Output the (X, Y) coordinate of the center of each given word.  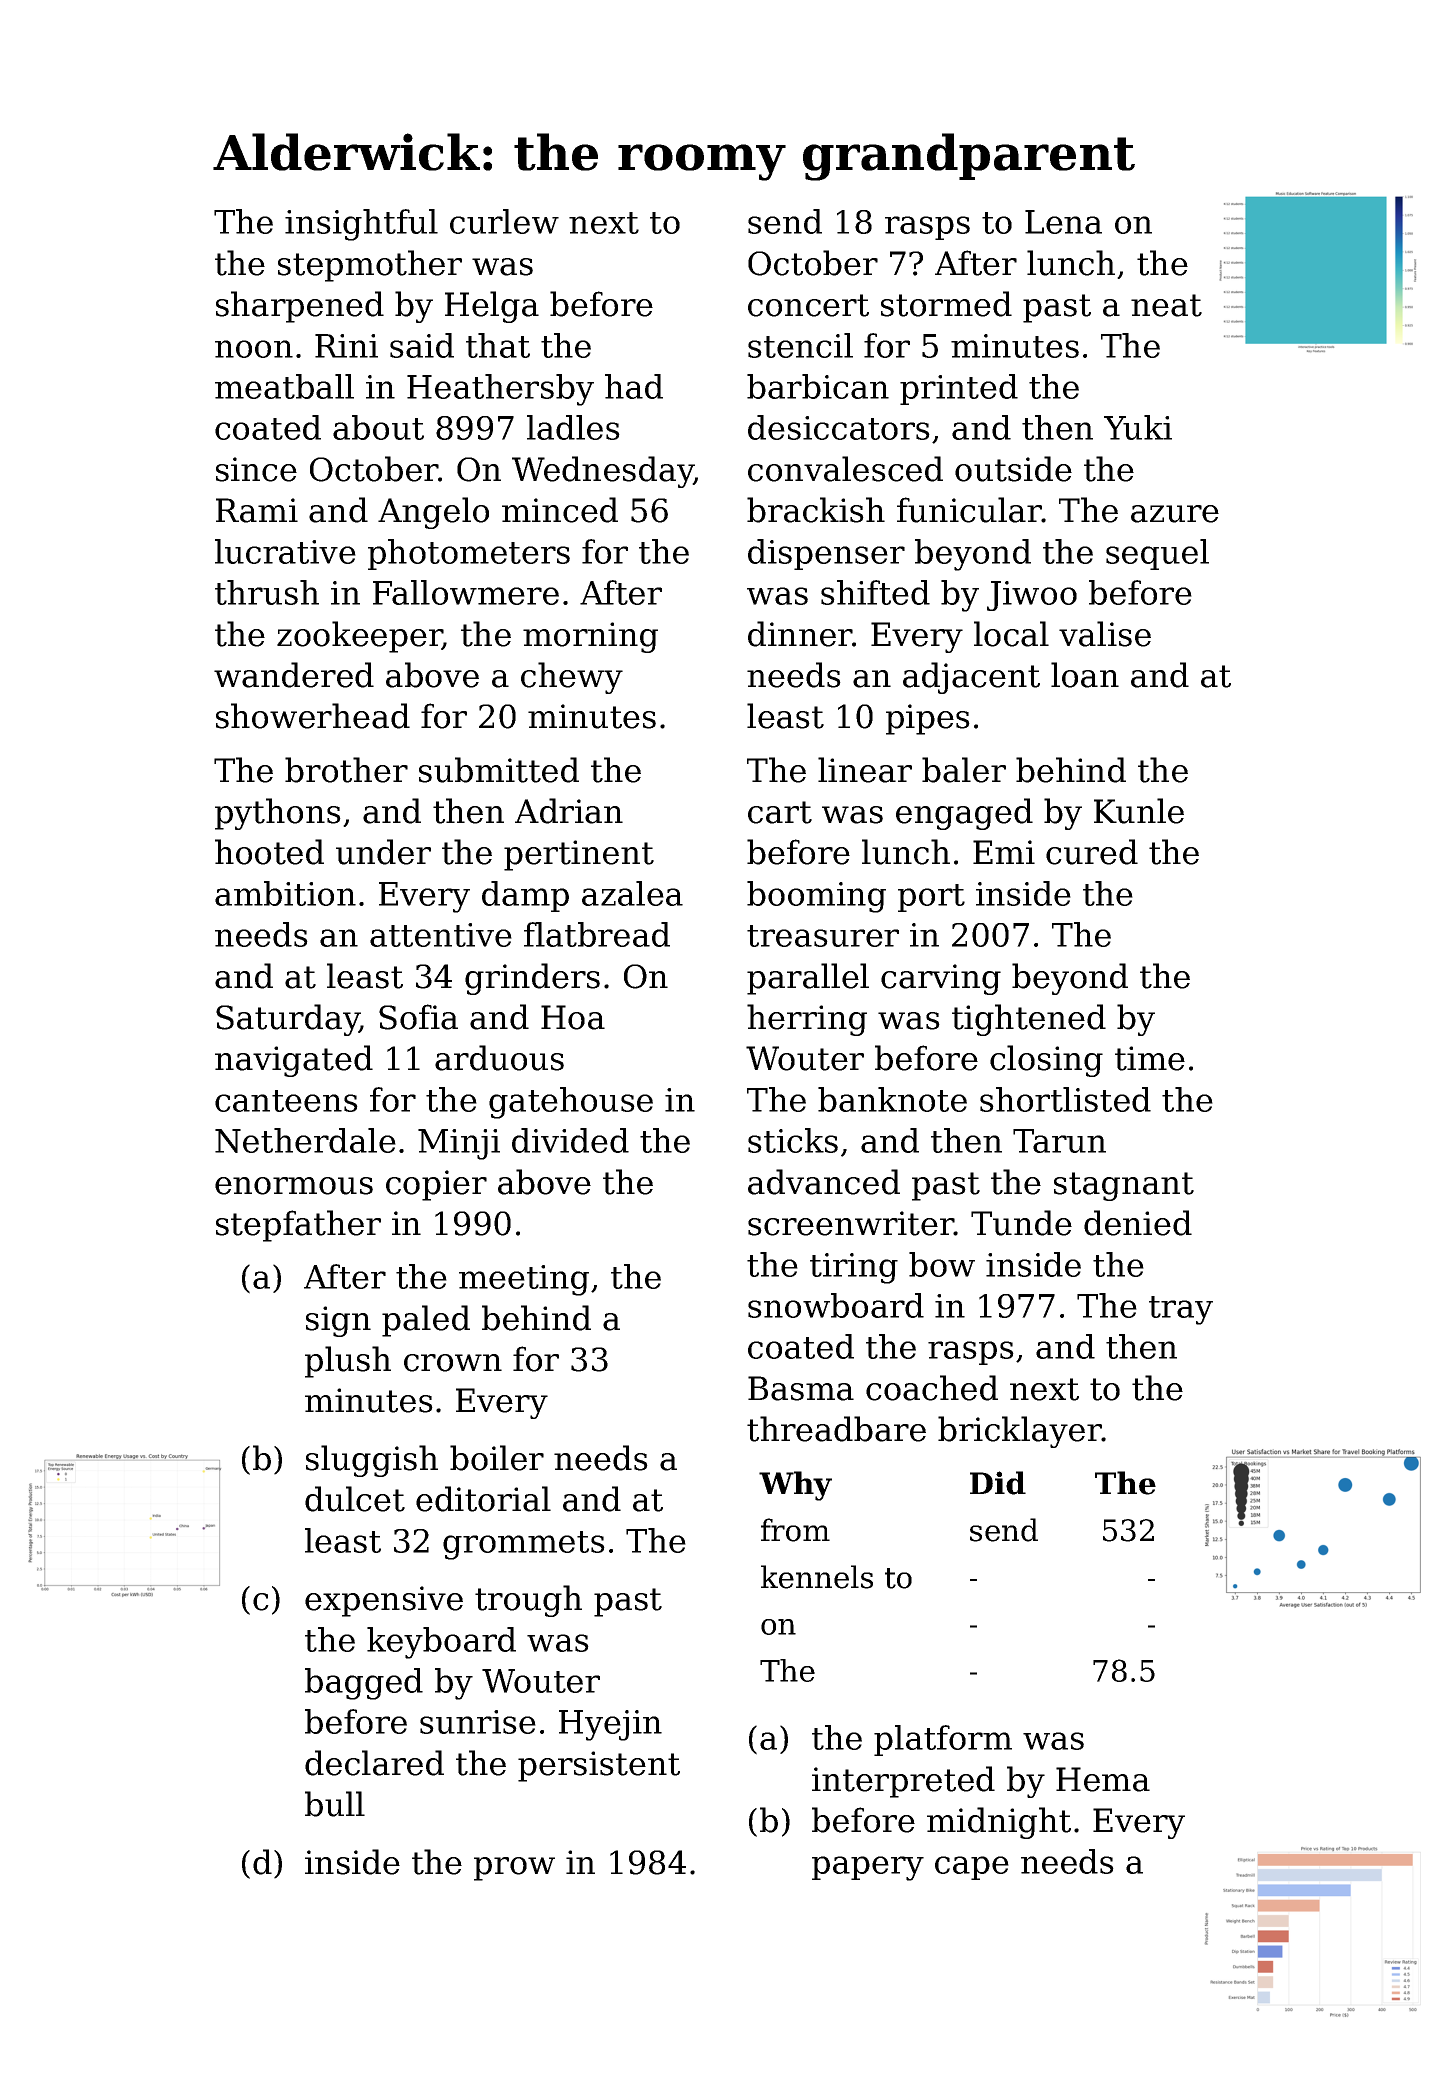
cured (1092, 852)
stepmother (370, 266)
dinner (800, 634)
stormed (946, 304)
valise (1105, 634)
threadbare (836, 1429)
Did (998, 1483)
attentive (441, 935)
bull (335, 1804)
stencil (800, 345)
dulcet (355, 1499)
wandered (294, 675)
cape (972, 1868)
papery (868, 1868)
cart (780, 812)
